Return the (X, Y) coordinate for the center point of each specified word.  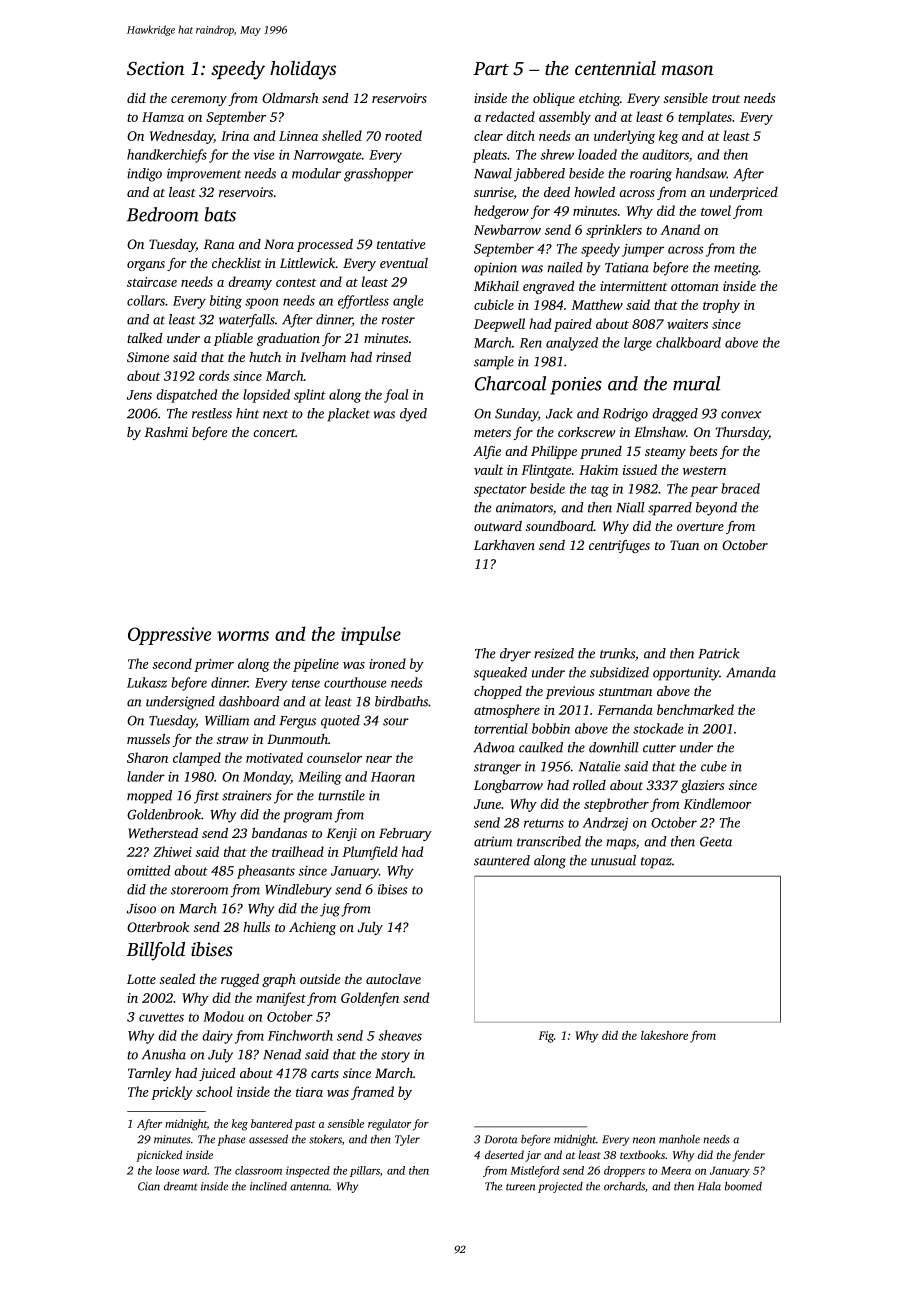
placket (349, 415)
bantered (271, 1123)
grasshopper (378, 175)
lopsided (266, 396)
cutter (659, 748)
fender (749, 1156)
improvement (204, 175)
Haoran (393, 777)
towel (716, 210)
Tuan (684, 545)
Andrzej (605, 824)
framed (372, 1093)
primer (214, 665)
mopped (149, 797)
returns (544, 823)
